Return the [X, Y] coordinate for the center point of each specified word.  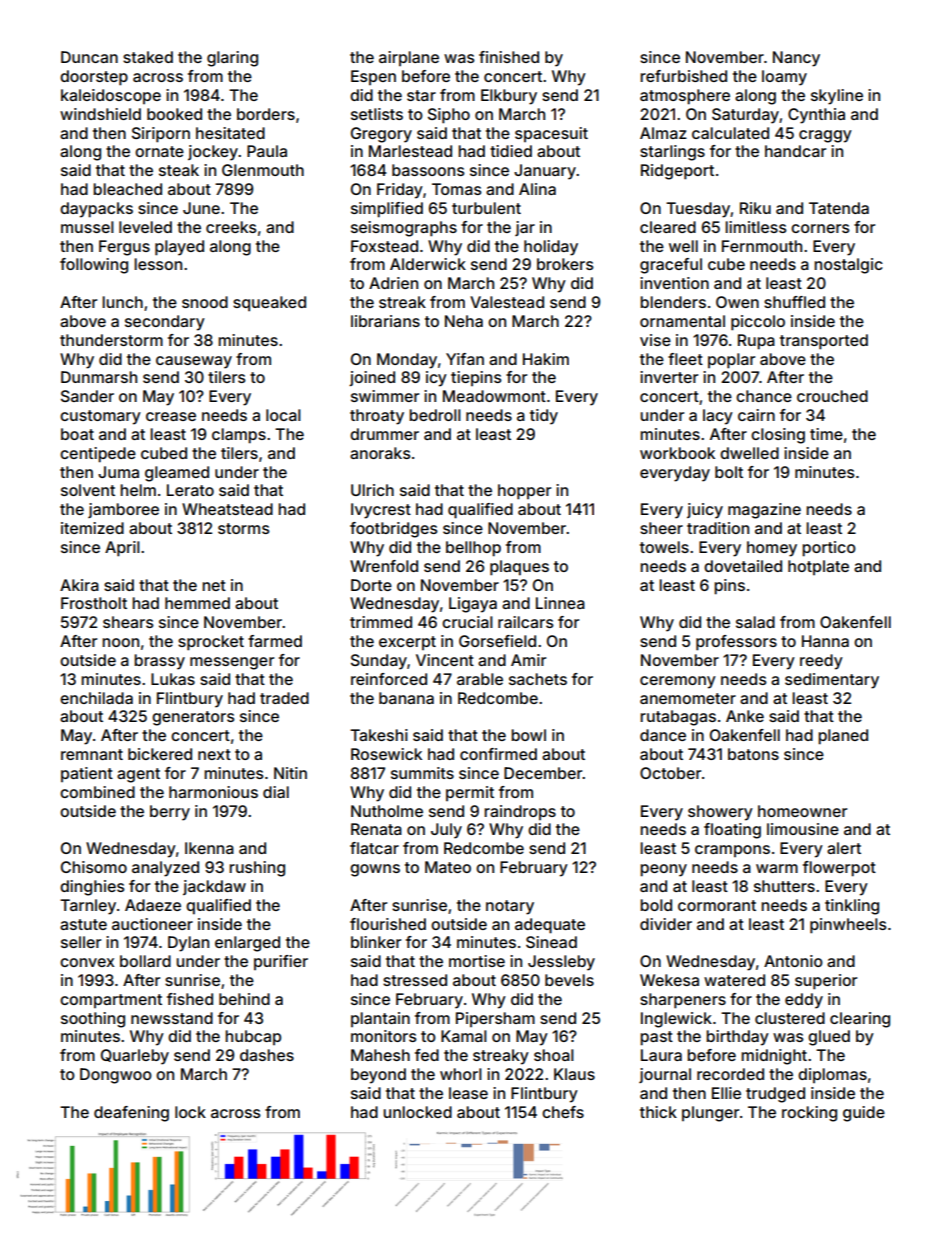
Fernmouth [762, 246]
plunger [710, 1114]
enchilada [96, 698]
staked [148, 57]
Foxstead [384, 246]
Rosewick [386, 754]
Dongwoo [116, 1076]
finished [509, 57]
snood [205, 302]
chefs [563, 1112]
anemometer [688, 698]
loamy [784, 78]
